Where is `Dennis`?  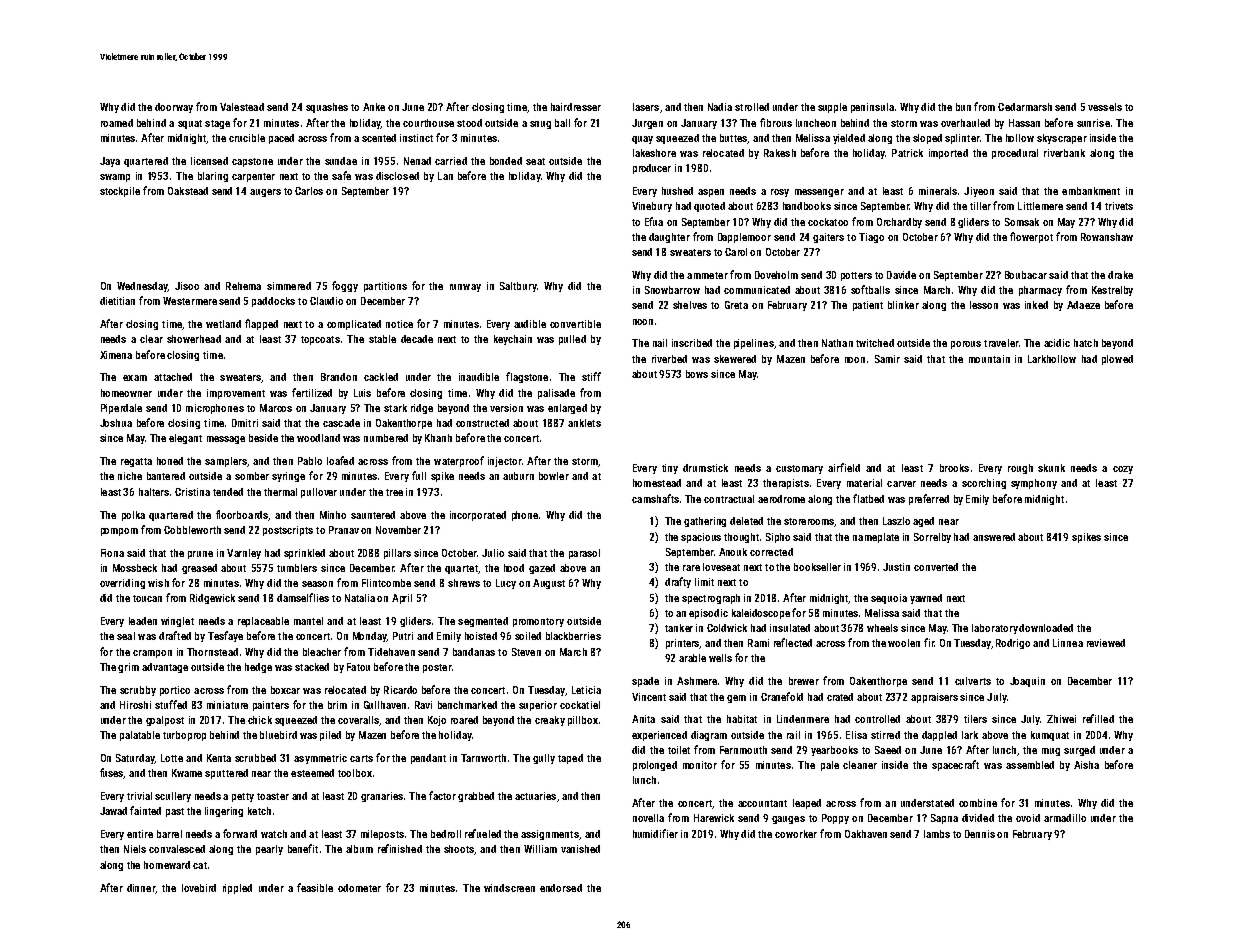 Dennis is located at coordinates (980, 834).
